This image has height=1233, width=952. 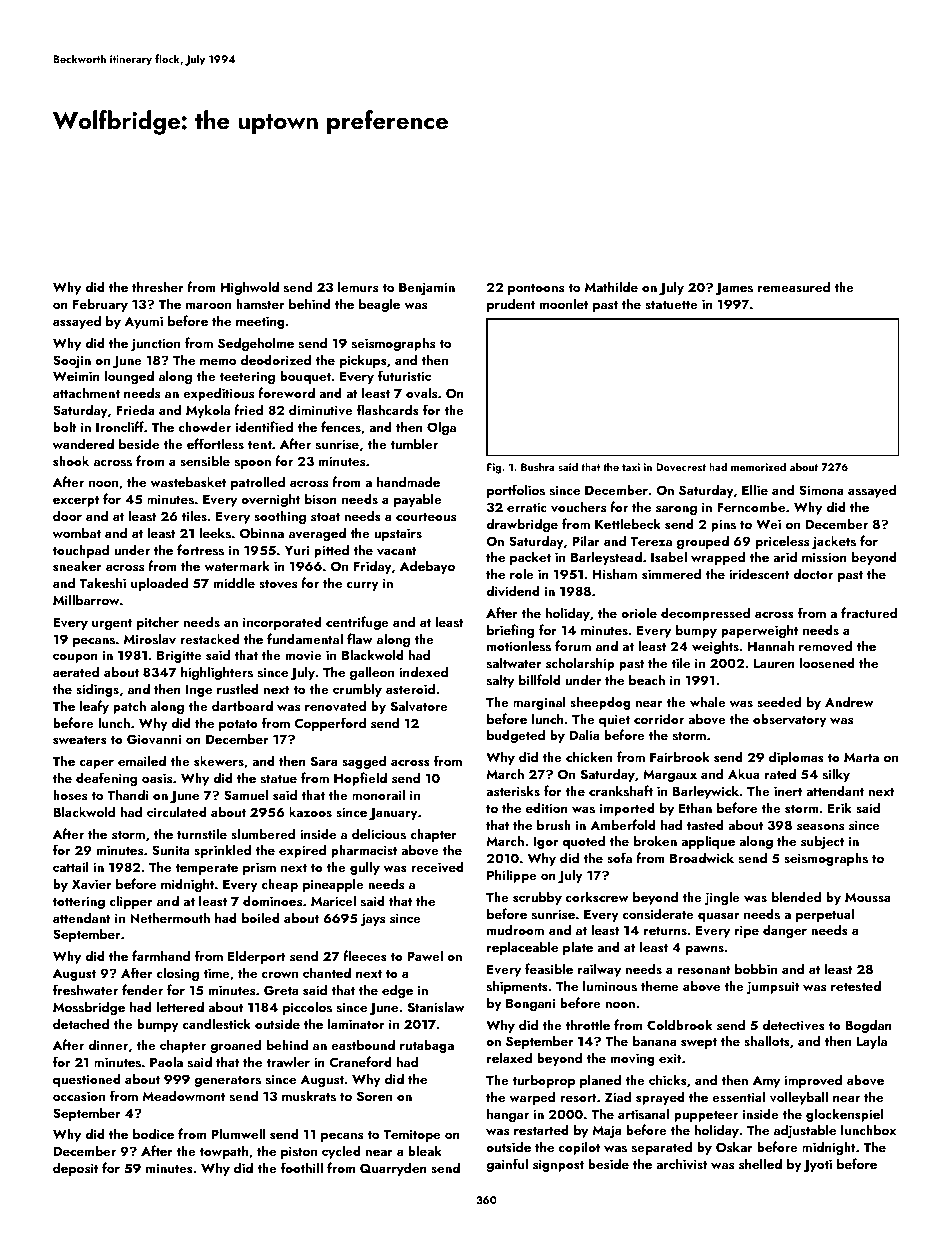 What do you see at coordinates (358, 286) in the image?
I see `lemurs` at bounding box center [358, 286].
